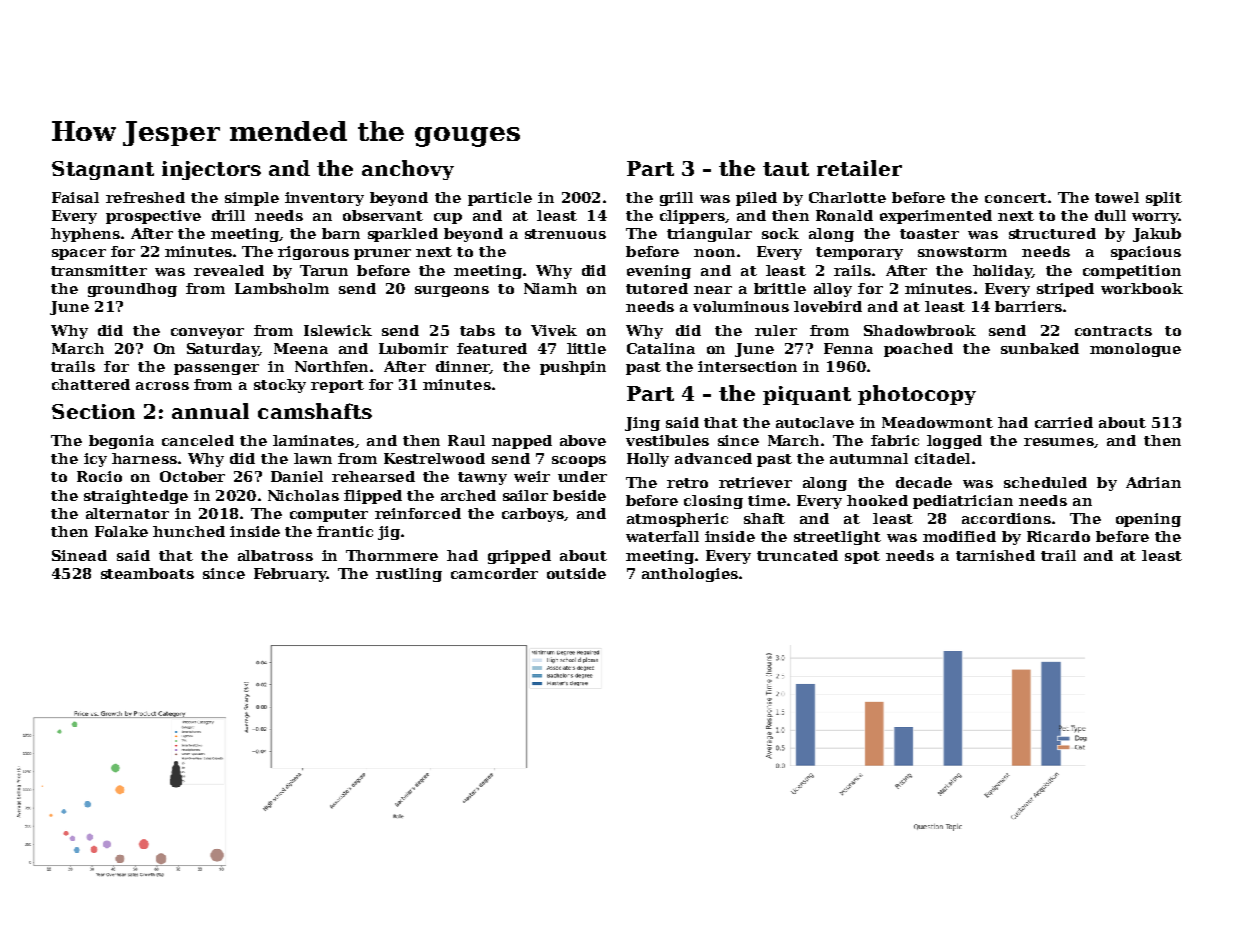  What do you see at coordinates (1064, 422) in the screenshot?
I see `carried` at bounding box center [1064, 422].
